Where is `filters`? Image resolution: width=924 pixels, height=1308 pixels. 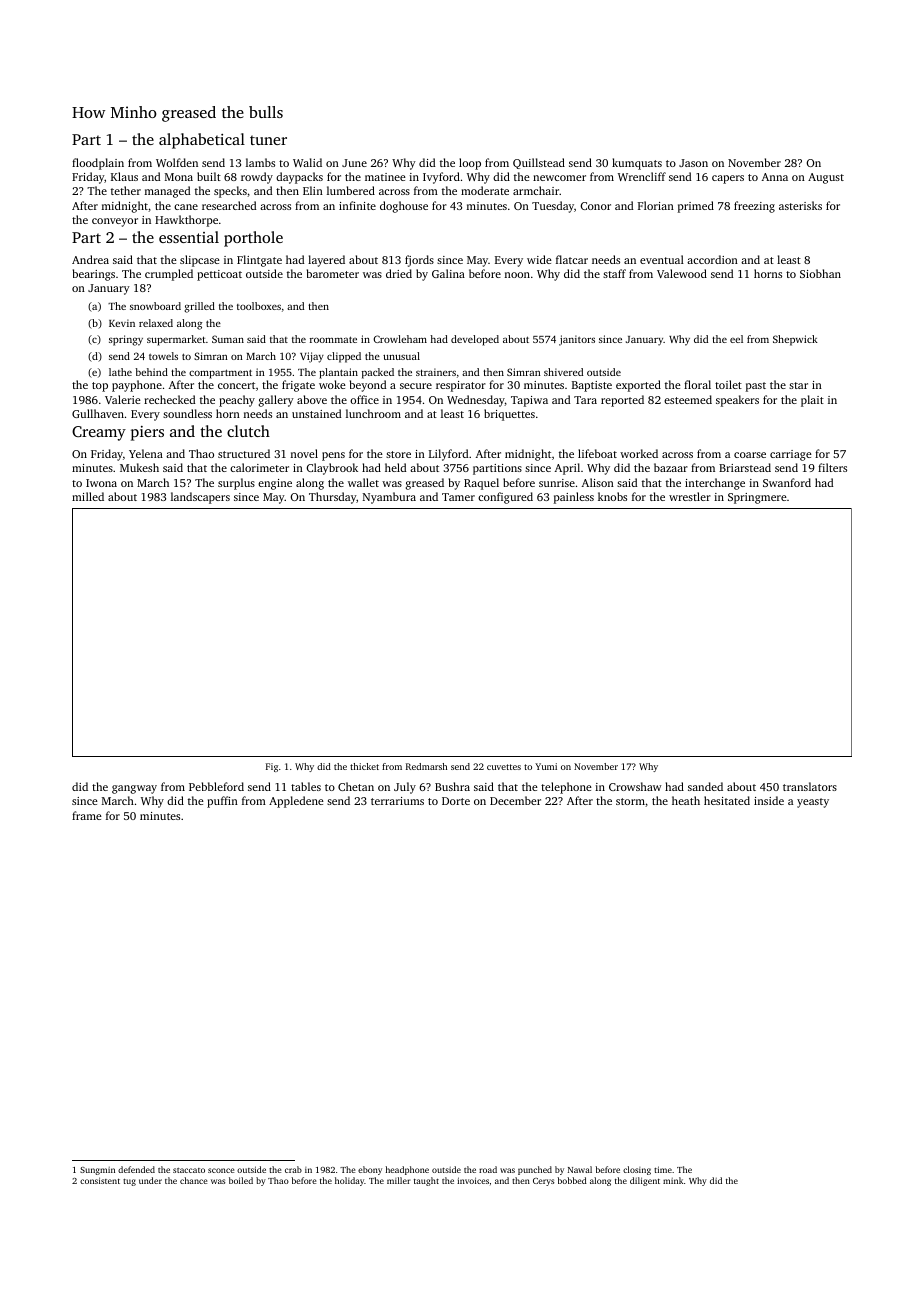
filters is located at coordinates (832, 467).
